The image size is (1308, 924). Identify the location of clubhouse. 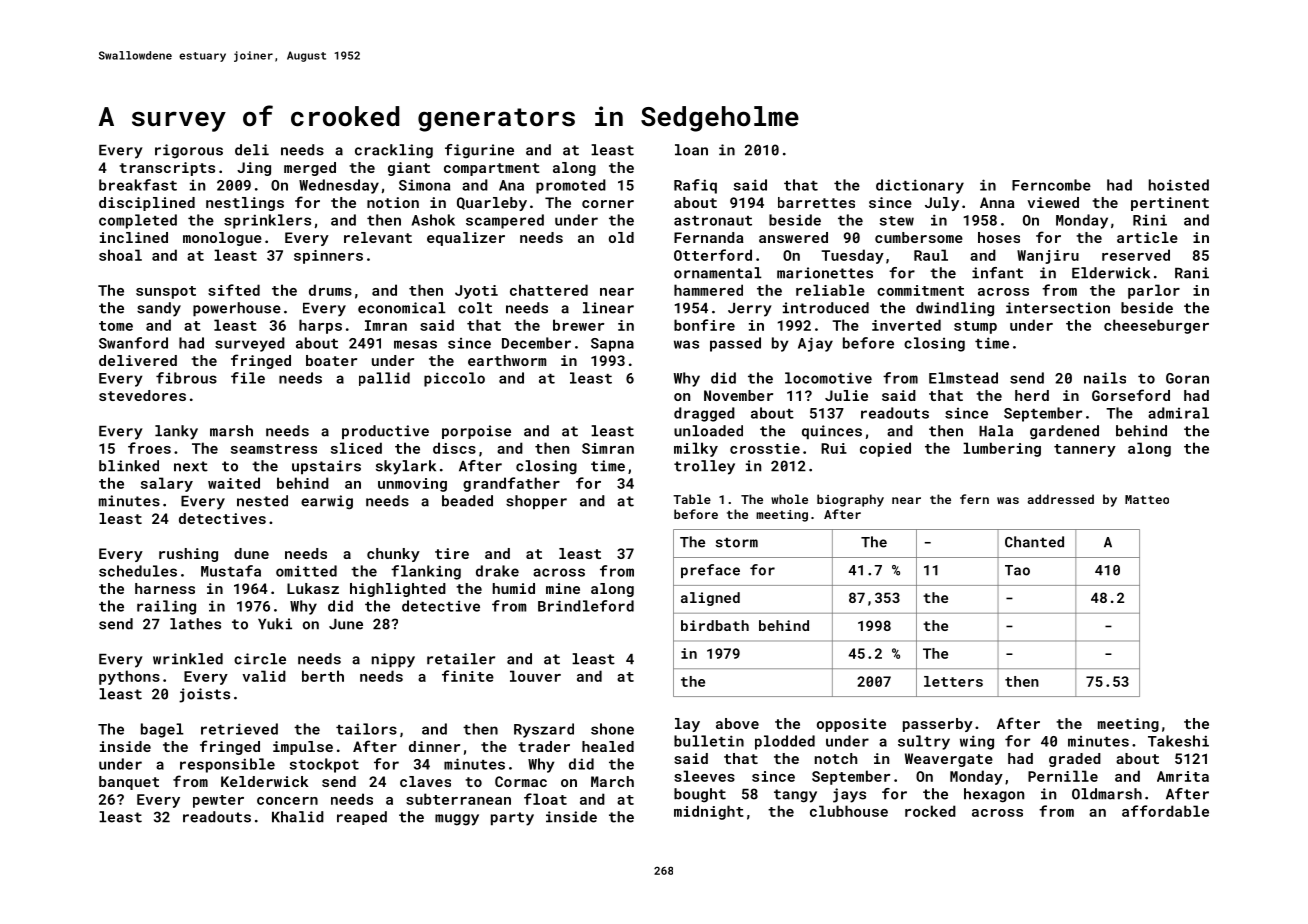
(849, 811).
